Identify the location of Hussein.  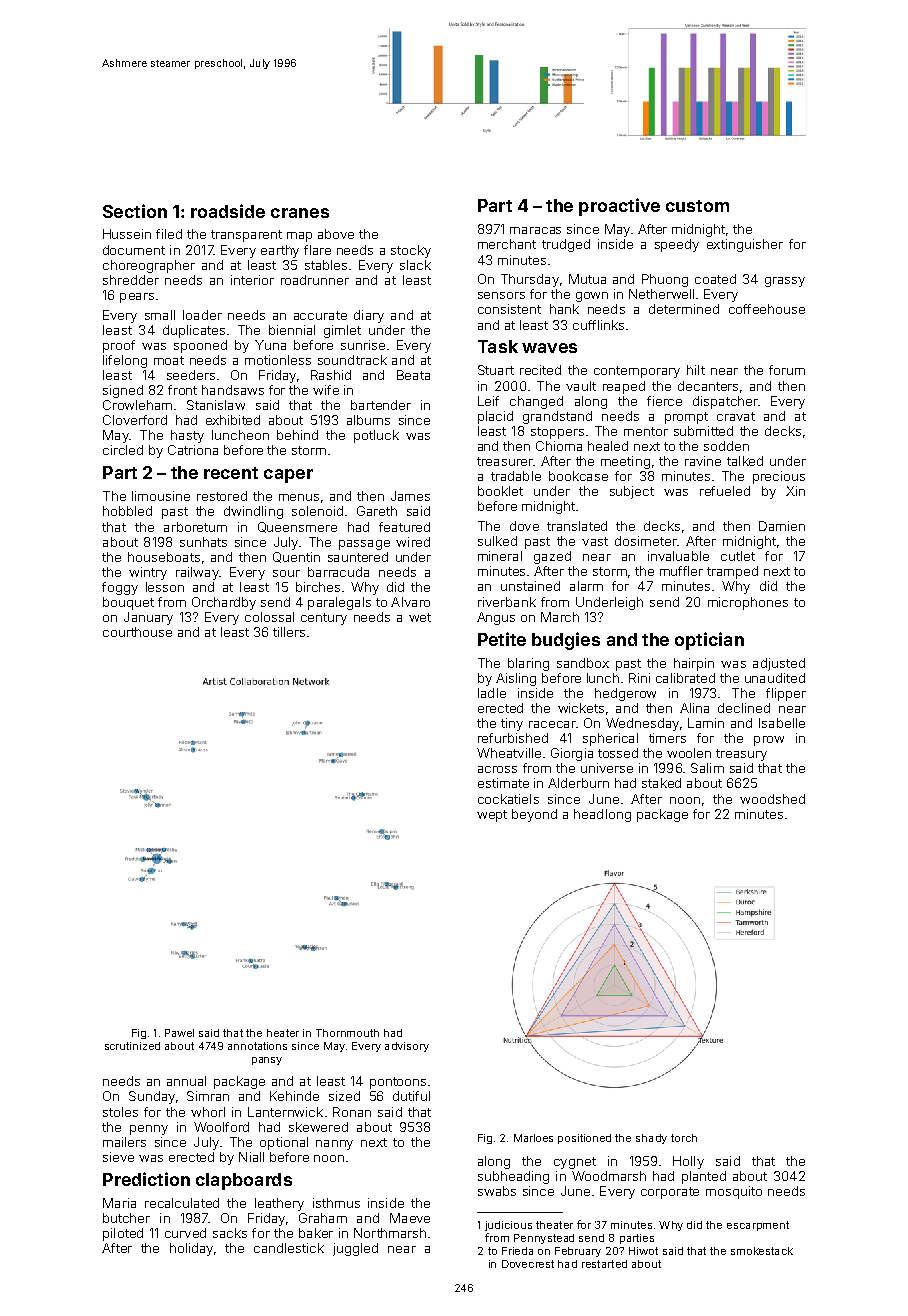
(127, 234).
